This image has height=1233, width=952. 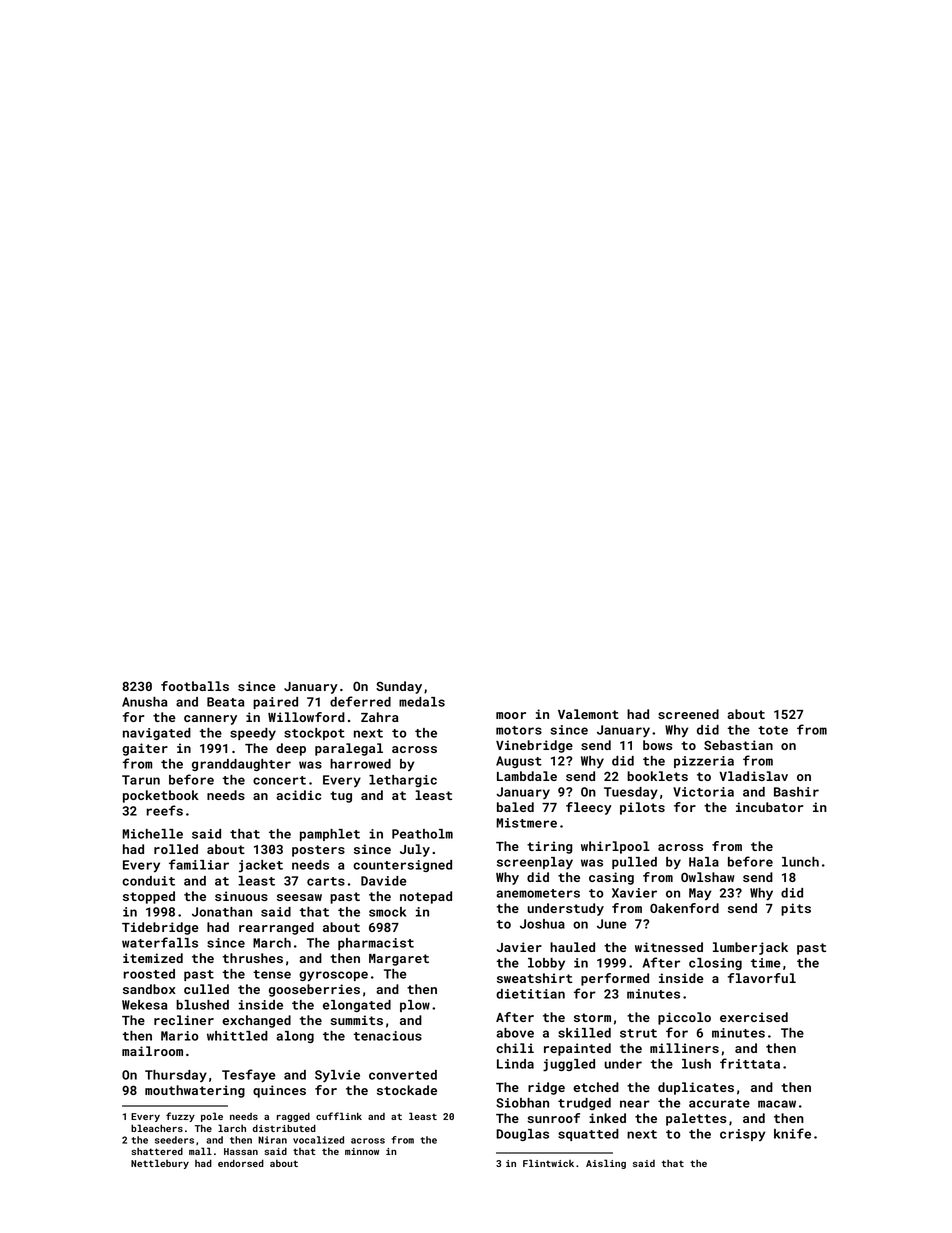 I want to click on Zahra, so click(x=380, y=717).
